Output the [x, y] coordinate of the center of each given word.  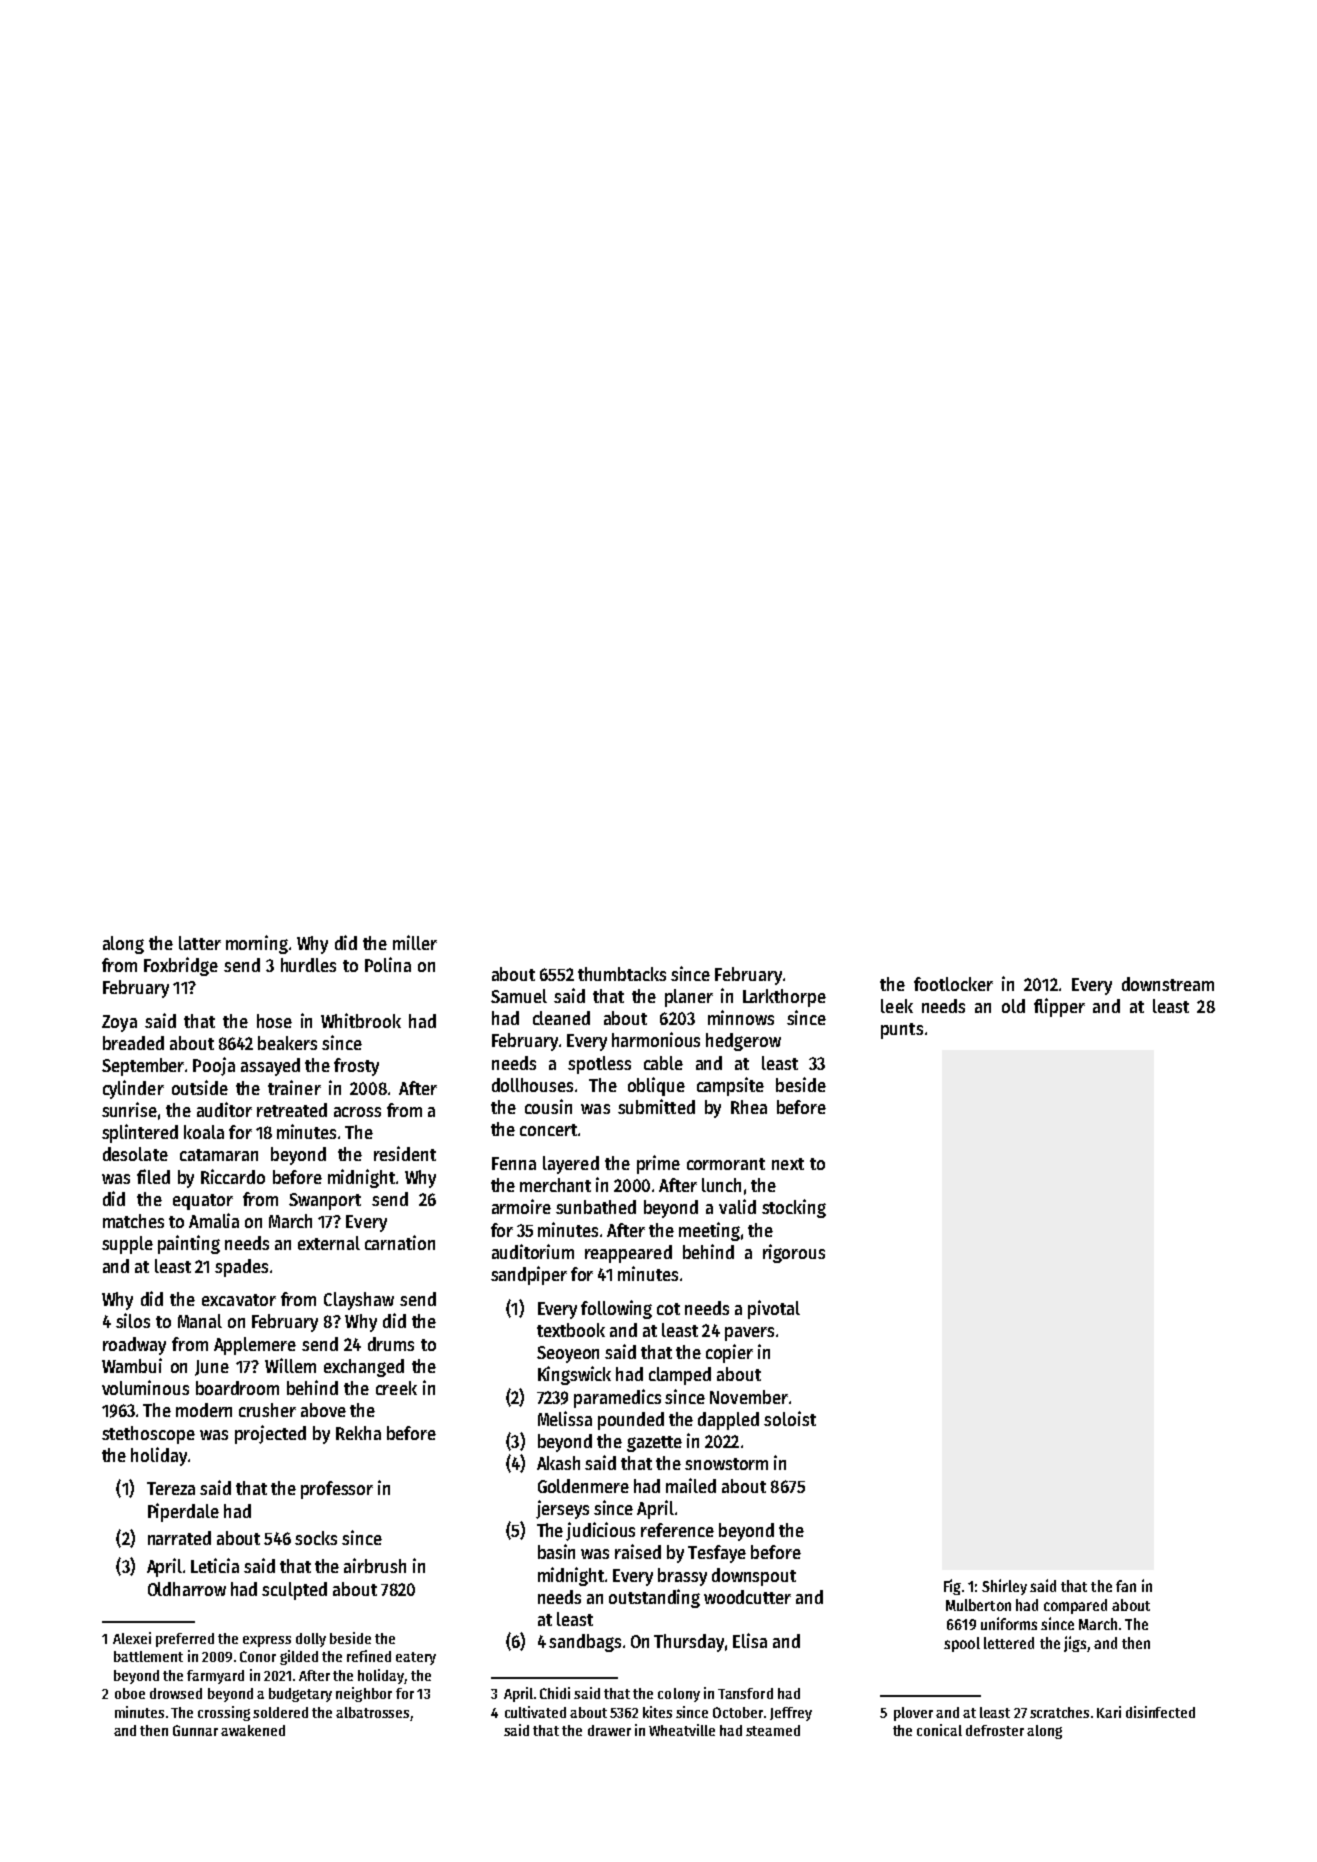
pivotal [774, 1309]
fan [1126, 1586]
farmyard [215, 1677]
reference [677, 1530]
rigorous [794, 1253]
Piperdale [183, 1512]
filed [153, 1176]
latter [200, 943]
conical [939, 1730]
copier [729, 1353]
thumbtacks [622, 974]
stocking [794, 1208]
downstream [1168, 984]
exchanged [364, 1368]
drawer [609, 1730]
